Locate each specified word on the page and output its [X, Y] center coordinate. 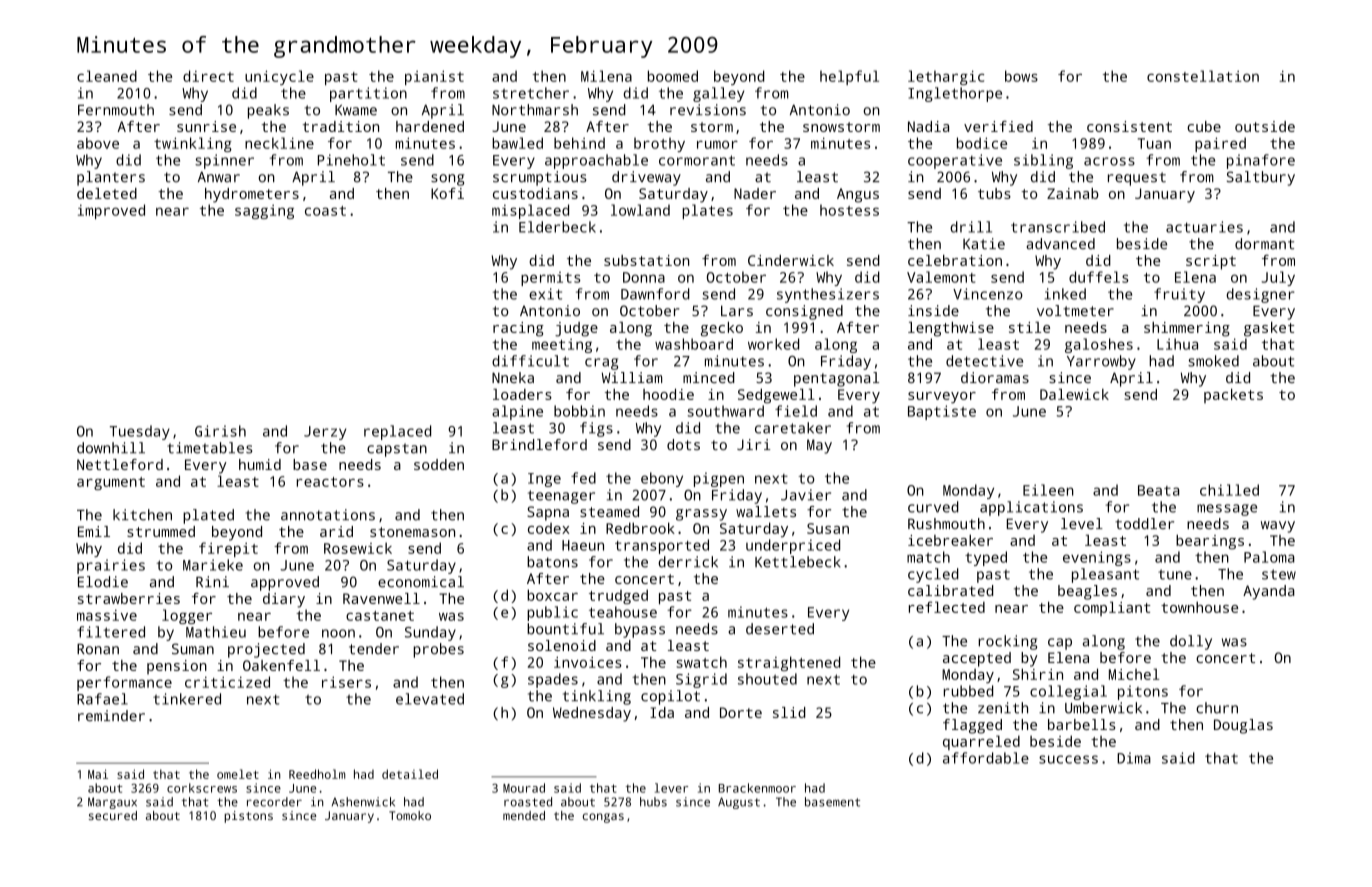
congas [603, 818]
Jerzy [325, 433]
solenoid [562, 645]
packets [1233, 396]
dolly [1191, 642]
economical [421, 582]
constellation [1203, 76]
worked [773, 344]
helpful [849, 77]
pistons [248, 817]
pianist [434, 77]
